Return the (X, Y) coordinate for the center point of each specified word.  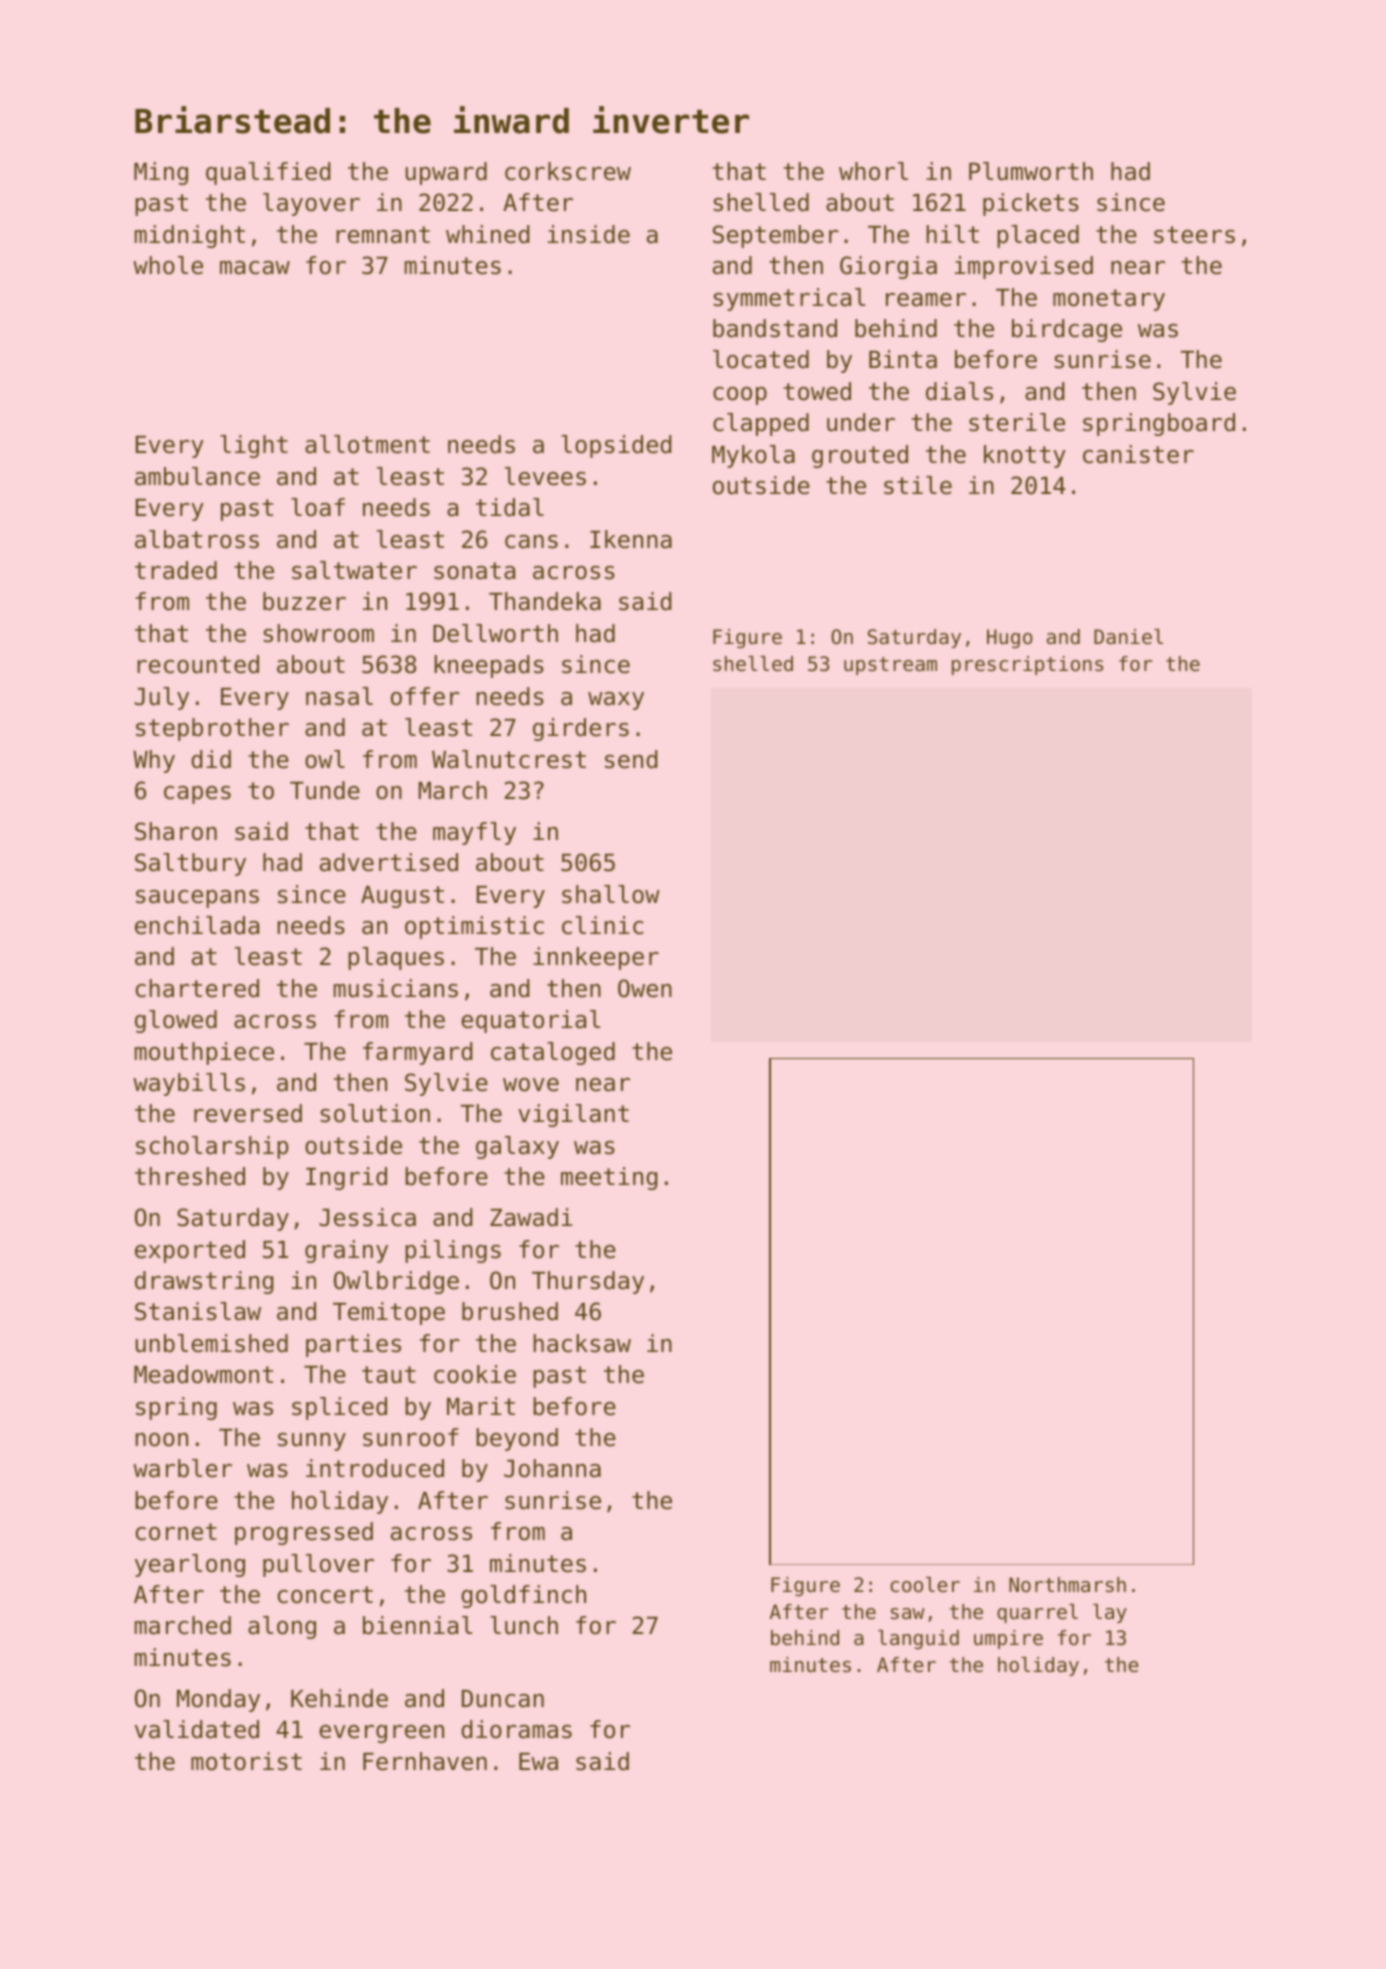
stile (918, 485)
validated (197, 1729)
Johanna (552, 1468)
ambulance (197, 476)
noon (161, 1440)
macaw (255, 268)
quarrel (1037, 1613)
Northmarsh (1067, 1585)
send (631, 759)
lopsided (616, 446)
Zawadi (531, 1217)
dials (959, 391)
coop (740, 396)
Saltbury (190, 864)
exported (190, 1251)
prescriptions (1027, 665)
